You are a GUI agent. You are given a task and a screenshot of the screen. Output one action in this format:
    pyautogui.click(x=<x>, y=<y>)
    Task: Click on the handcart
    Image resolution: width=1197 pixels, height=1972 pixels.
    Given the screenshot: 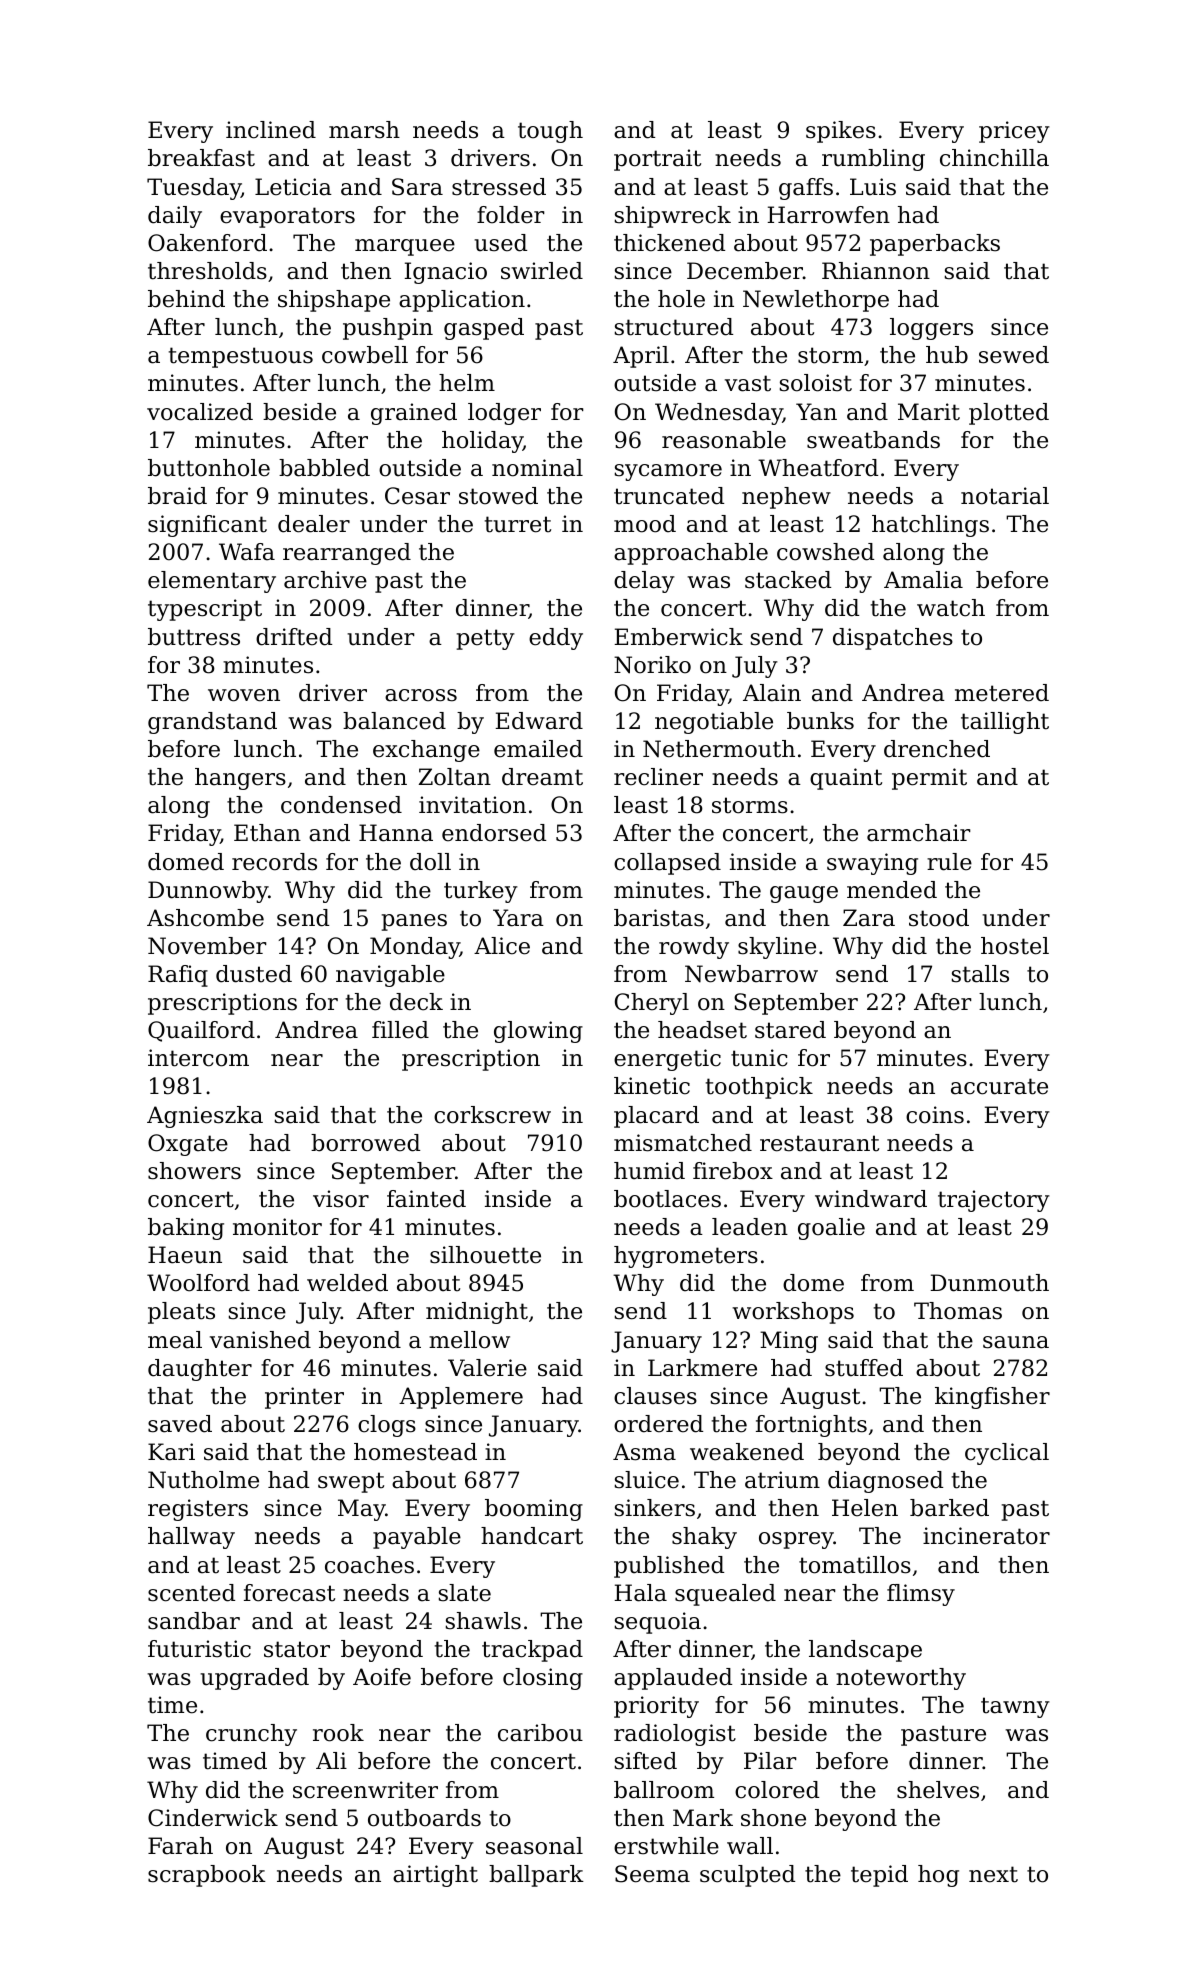 What is the action you would take?
    pyautogui.click(x=532, y=1536)
